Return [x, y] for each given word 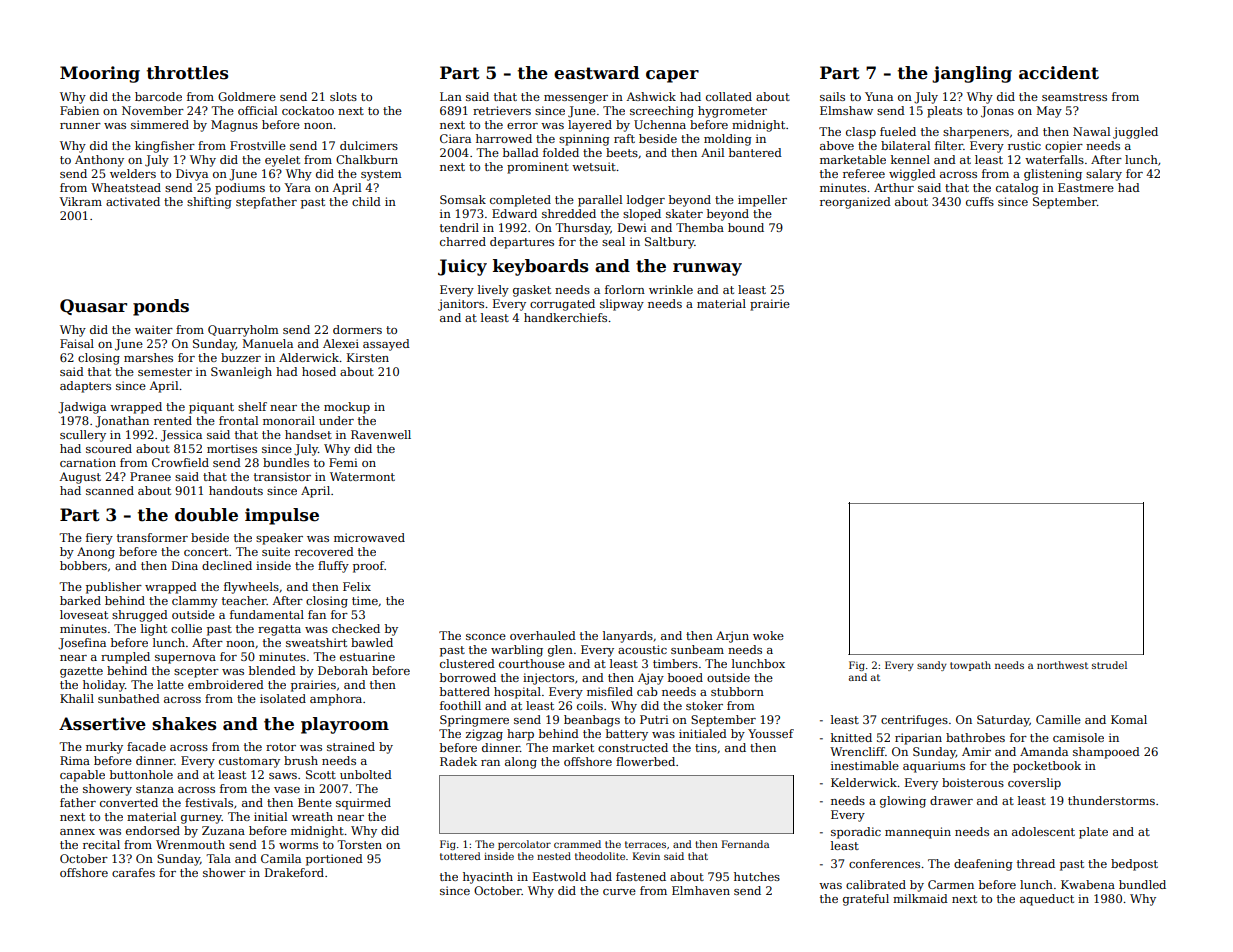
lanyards [628, 637]
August [80, 478]
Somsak [463, 199]
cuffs [980, 201]
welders [133, 173]
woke [768, 635]
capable [82, 776]
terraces [645, 844]
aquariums [934, 767]
